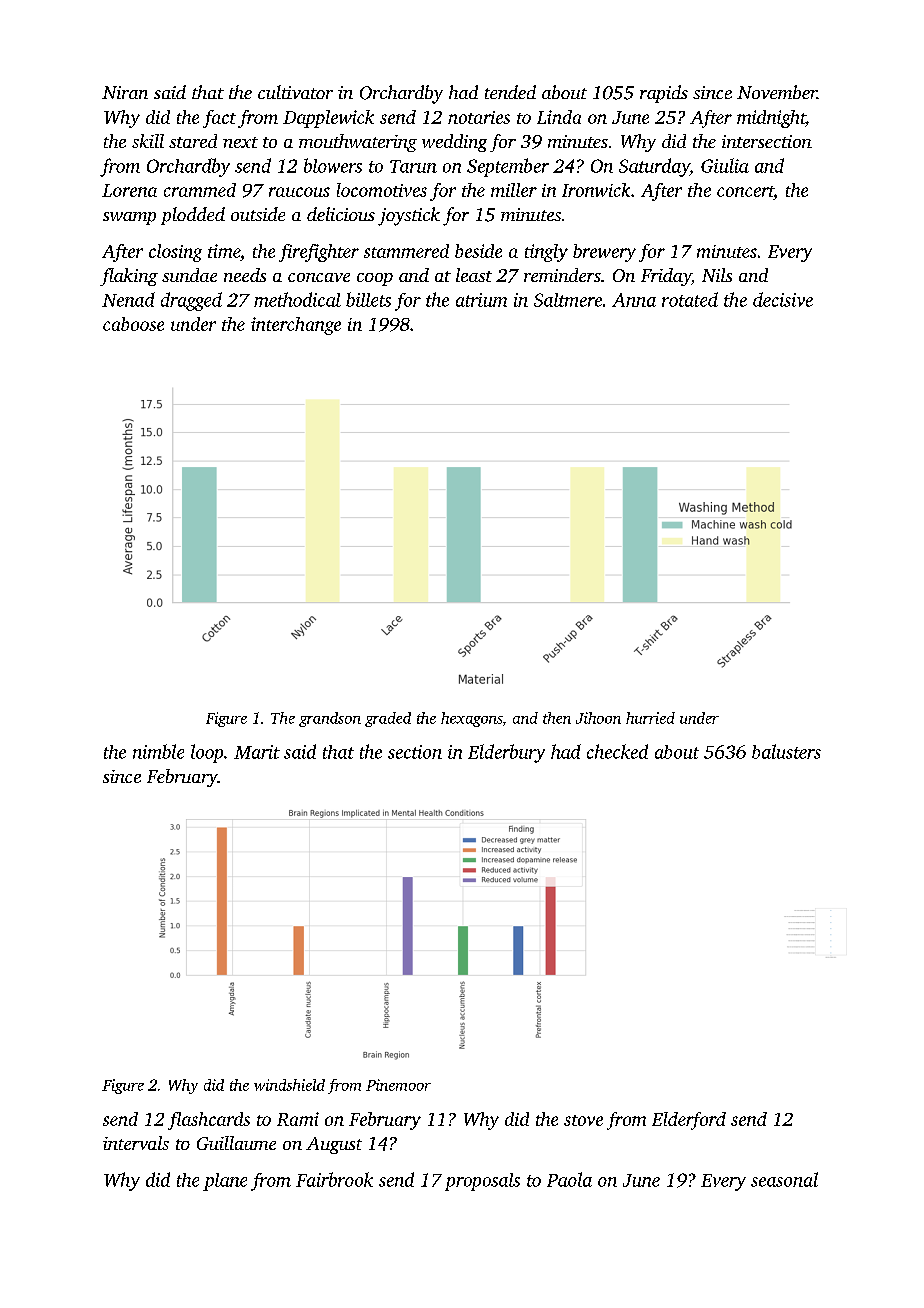 This screenshot has height=1308, width=924. What do you see at coordinates (158, 751) in the screenshot?
I see `nimble` at bounding box center [158, 751].
